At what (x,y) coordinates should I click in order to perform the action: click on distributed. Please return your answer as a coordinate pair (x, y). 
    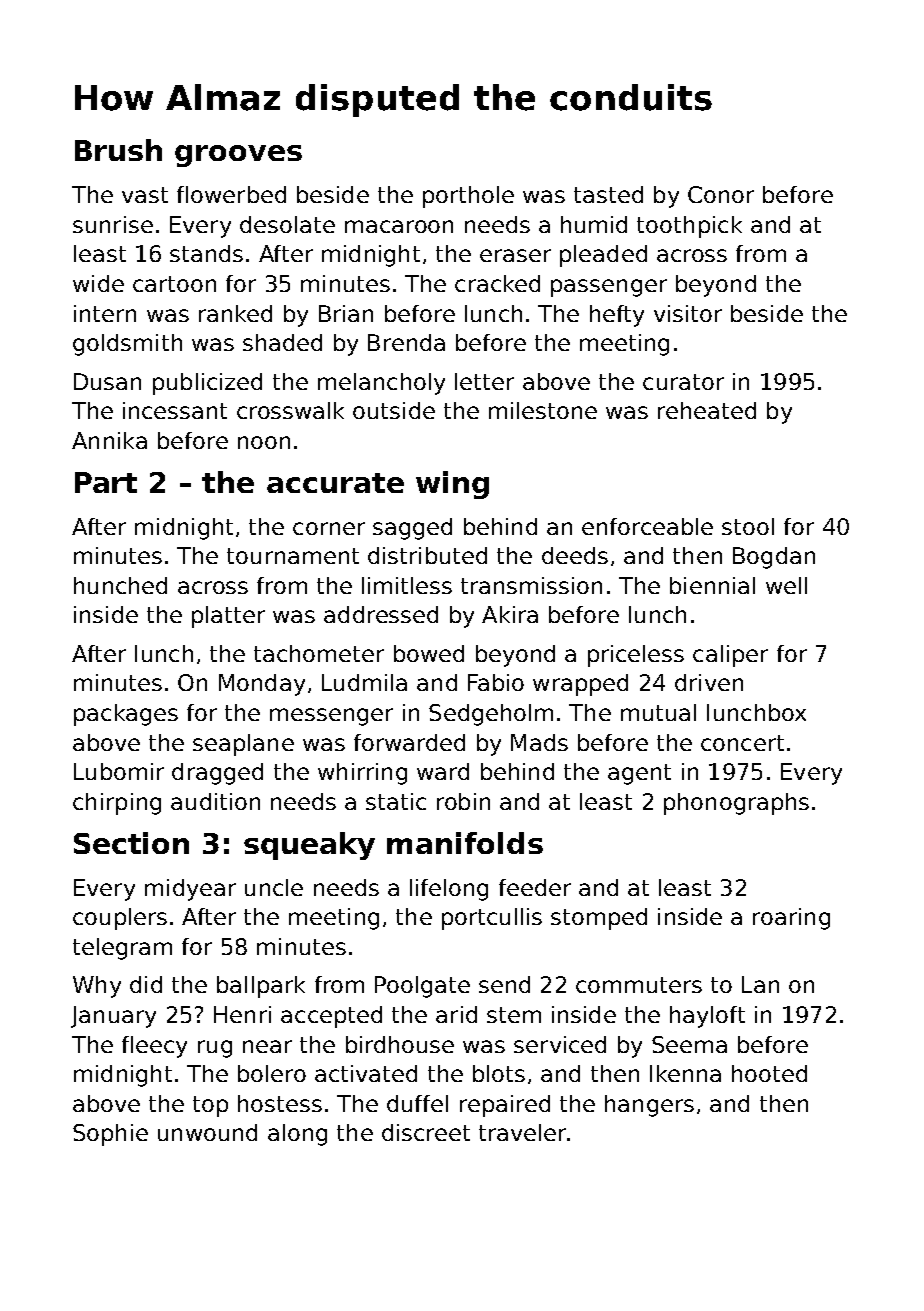
    Looking at the image, I should click on (427, 555).
